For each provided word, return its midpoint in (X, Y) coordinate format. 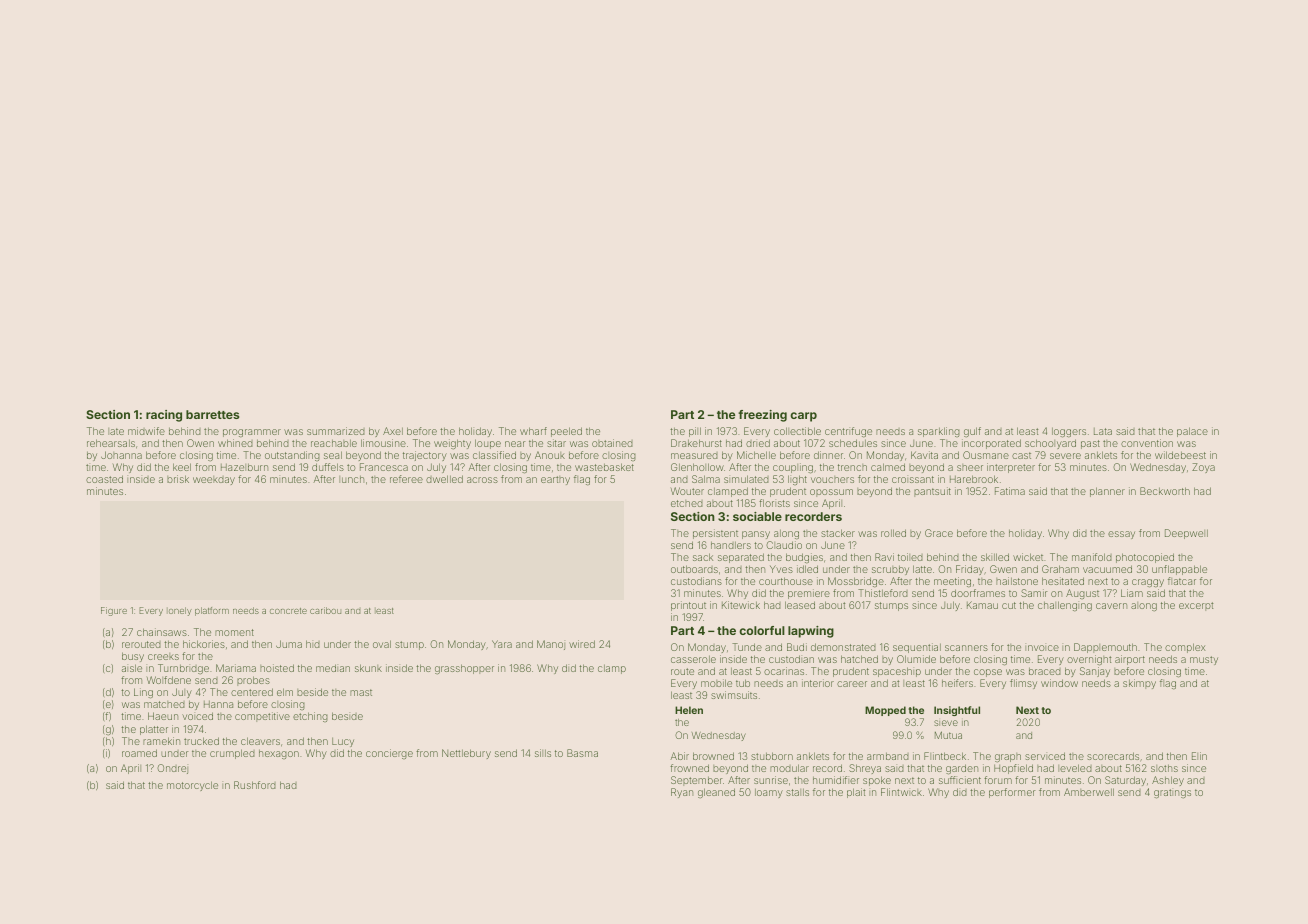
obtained (612, 443)
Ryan (682, 793)
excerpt (1196, 606)
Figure (114, 611)
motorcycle (192, 786)
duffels (328, 467)
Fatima (1010, 491)
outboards (694, 569)
